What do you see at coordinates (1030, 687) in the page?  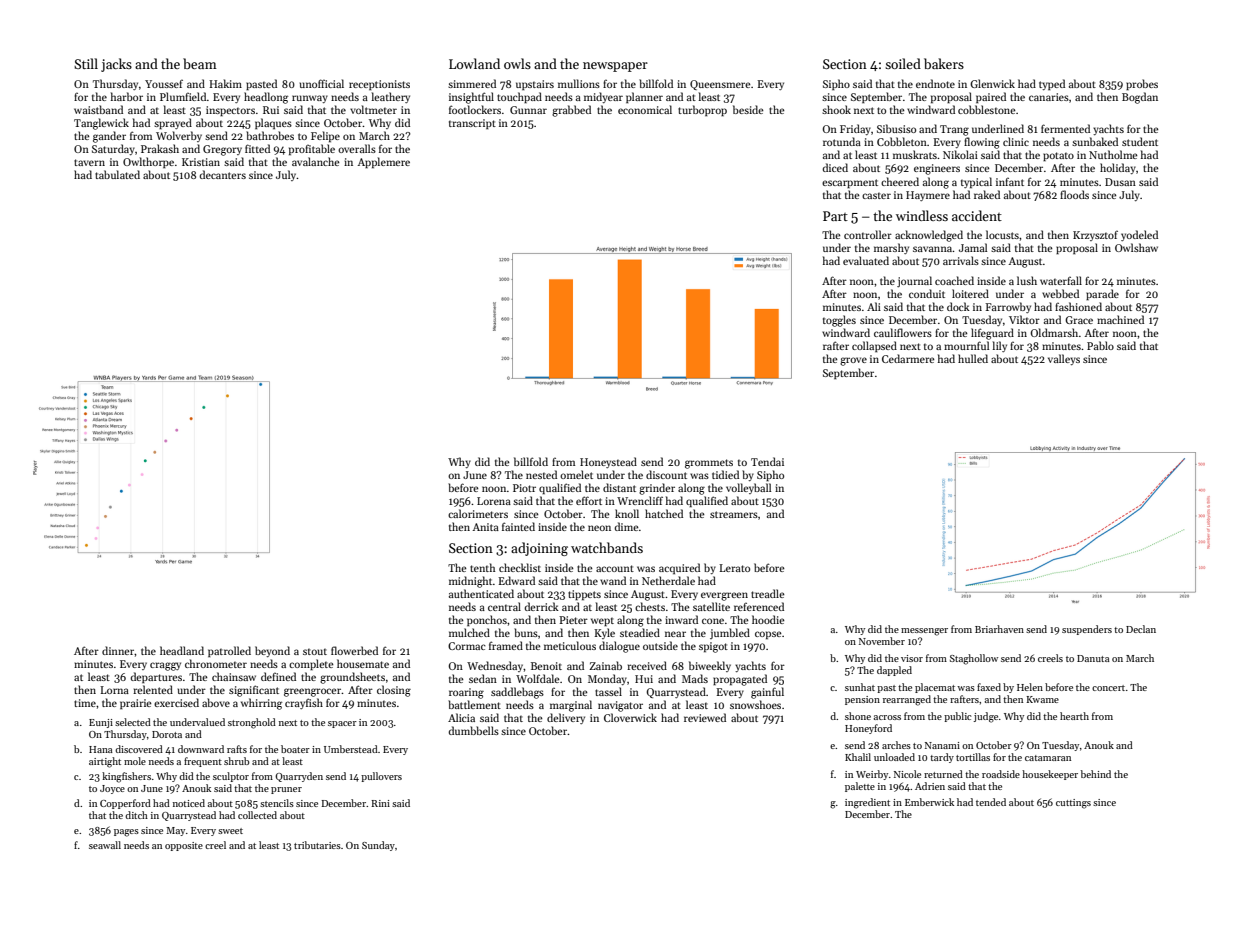 I see `Helen` at bounding box center [1030, 687].
